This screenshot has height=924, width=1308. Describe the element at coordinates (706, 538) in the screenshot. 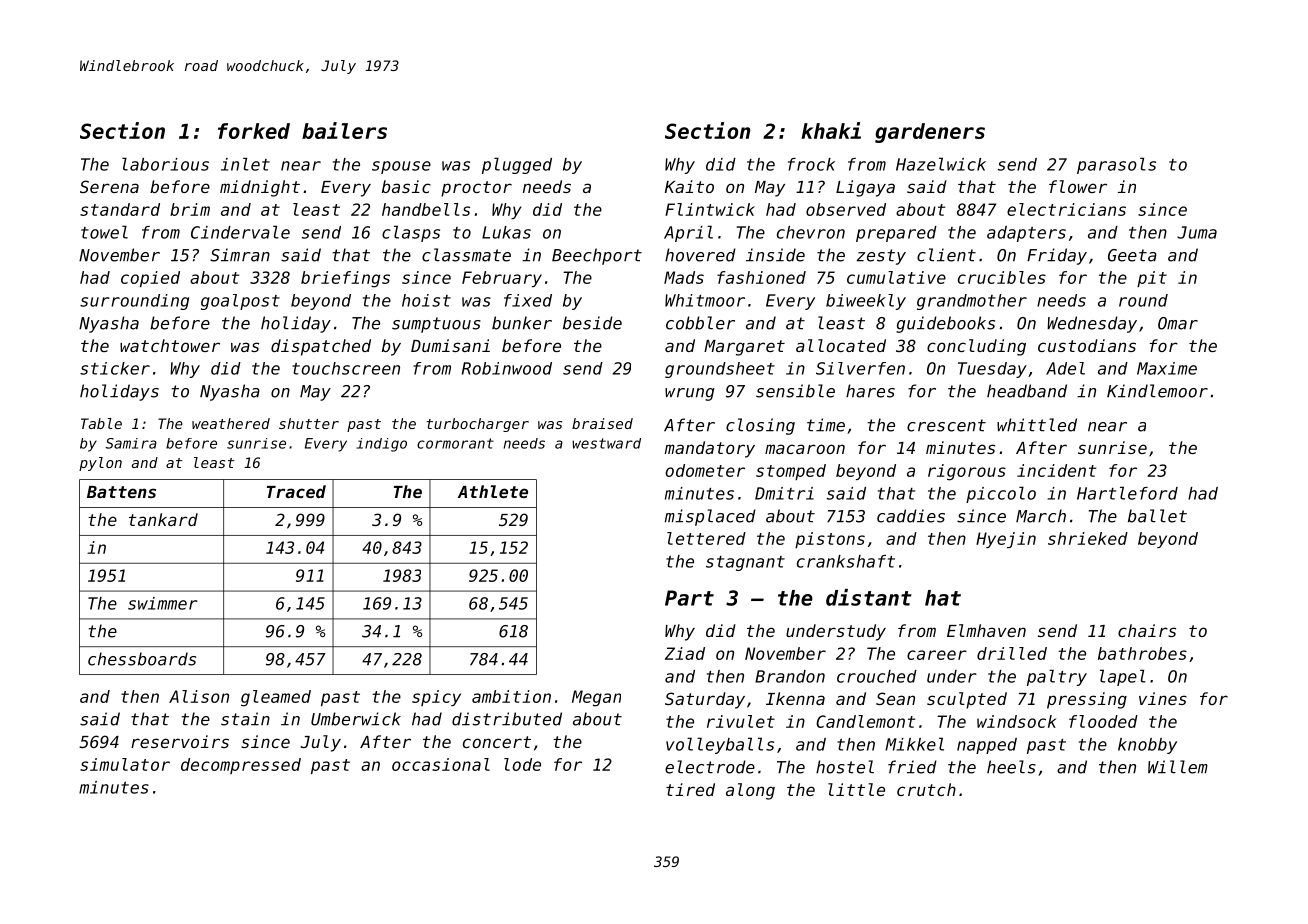

I see `lettered` at that location.
